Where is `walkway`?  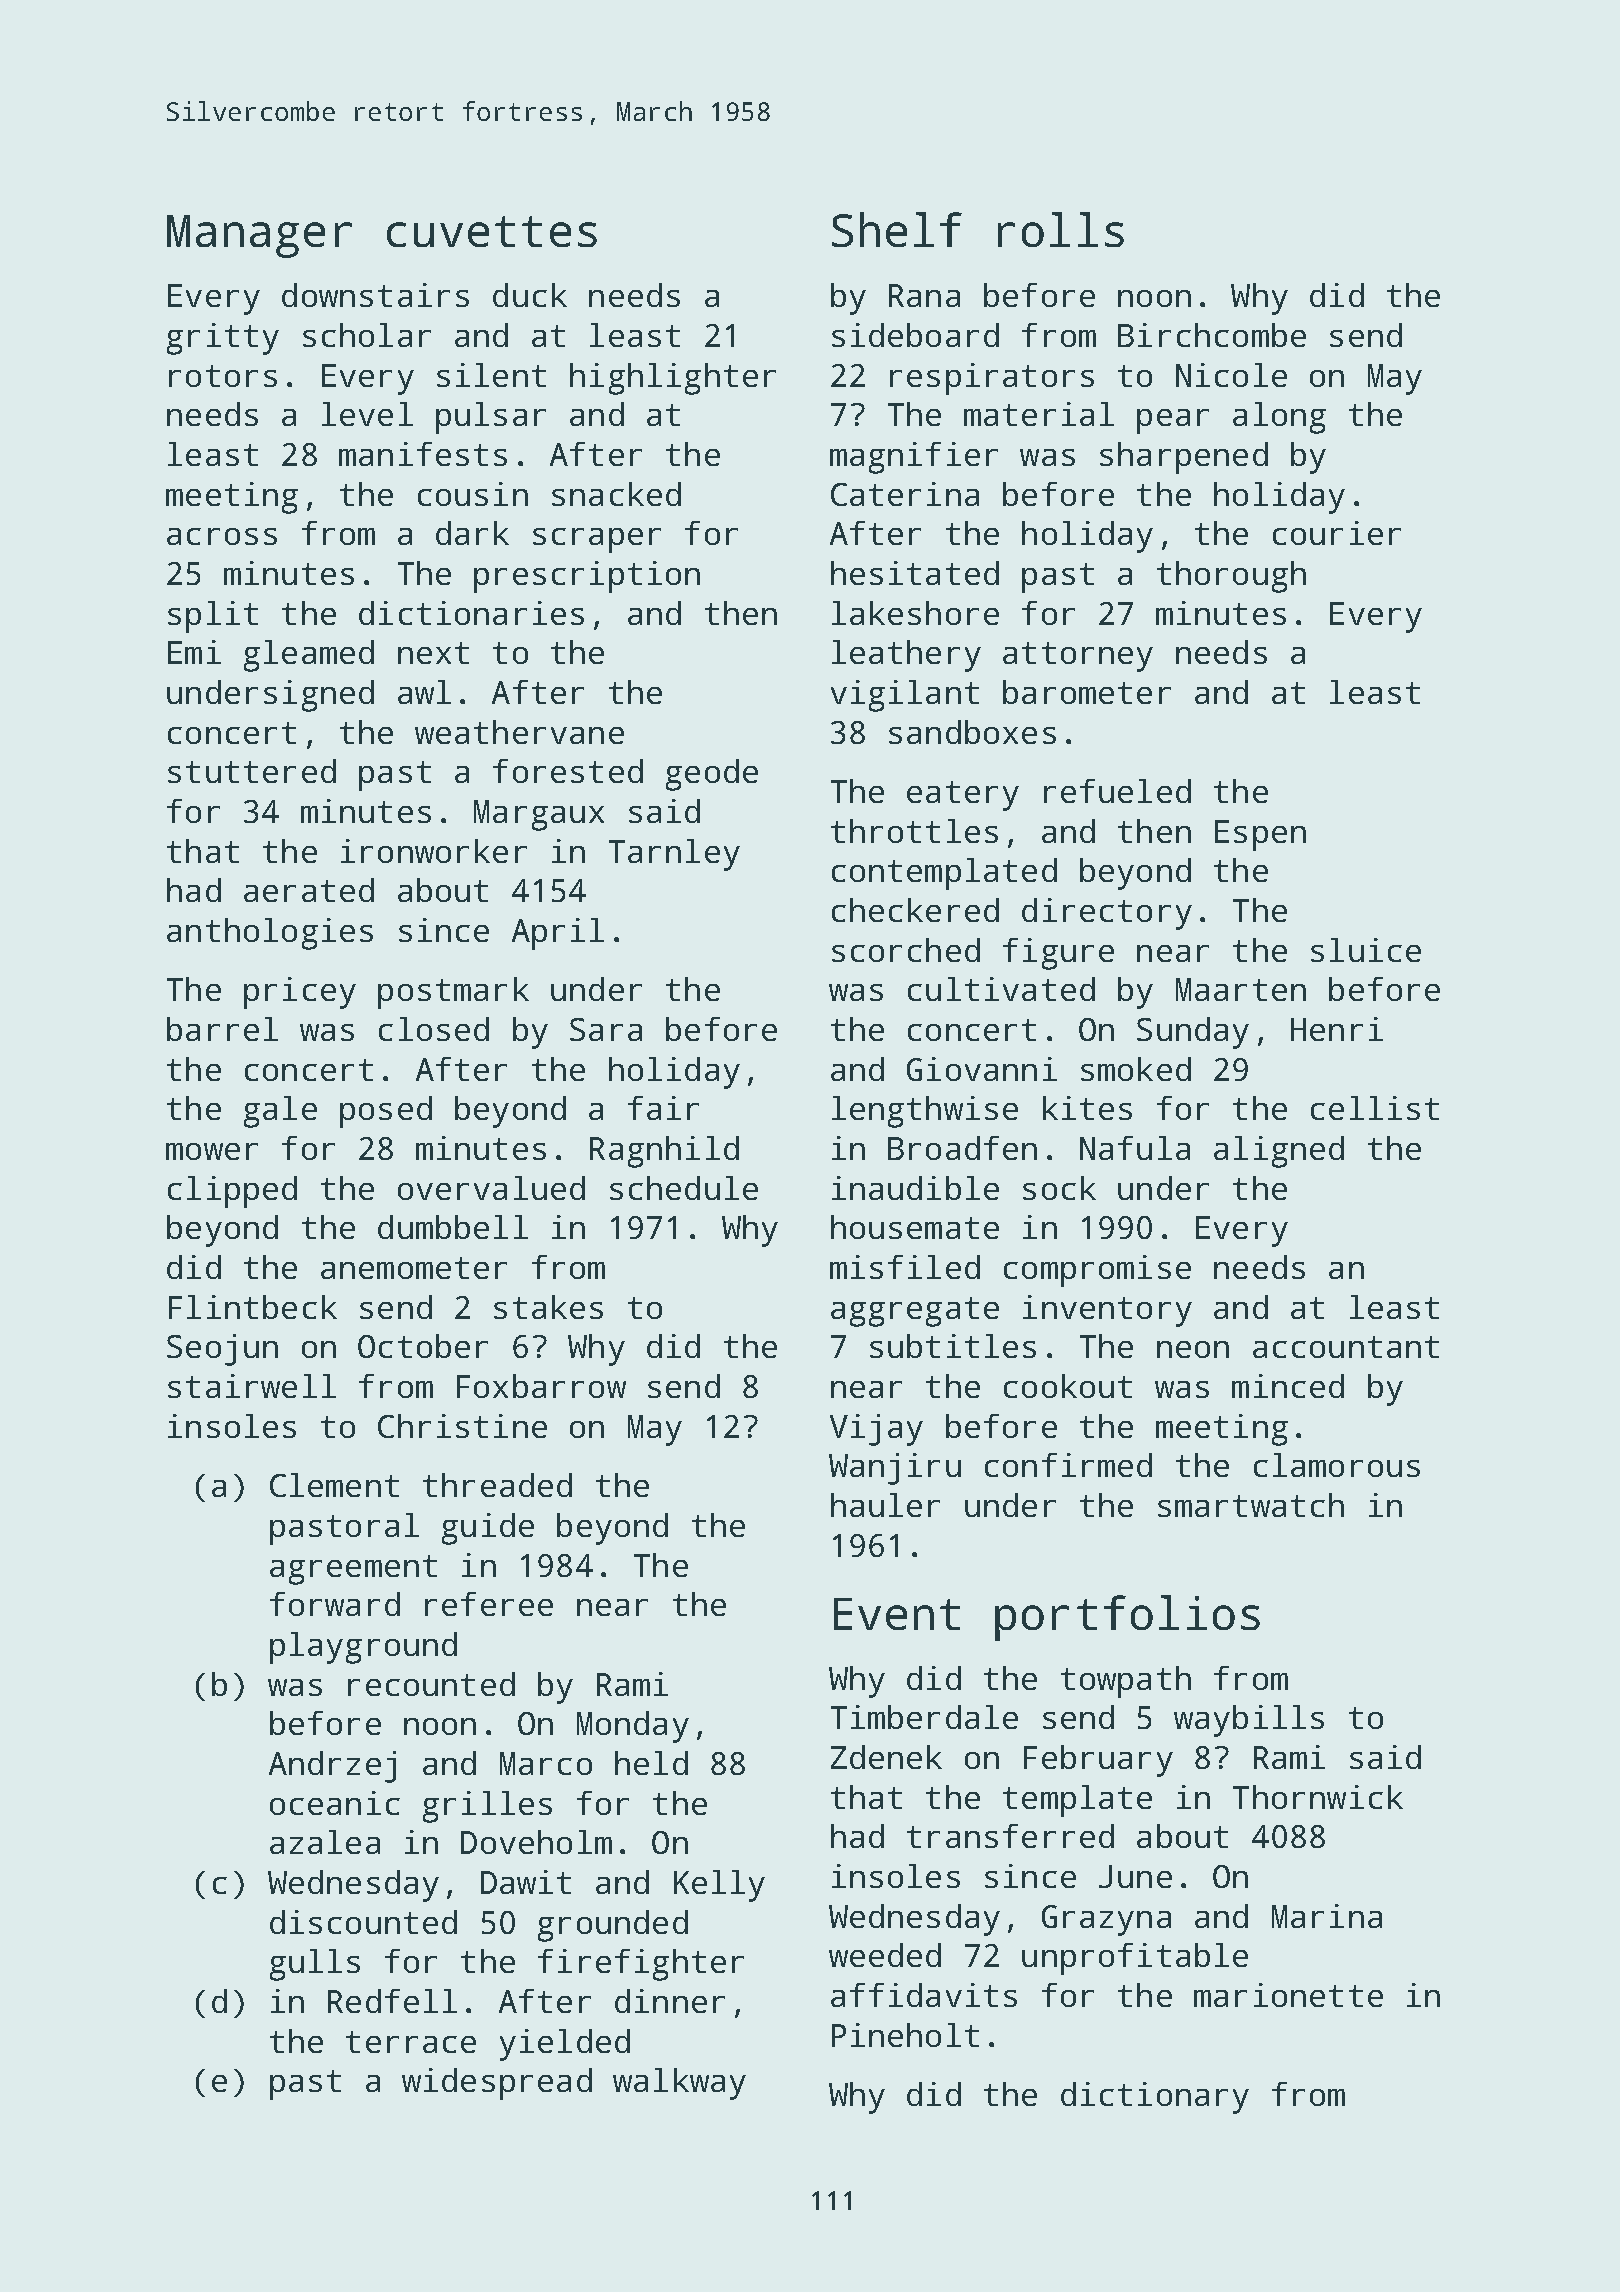
walkway is located at coordinates (679, 2084).
